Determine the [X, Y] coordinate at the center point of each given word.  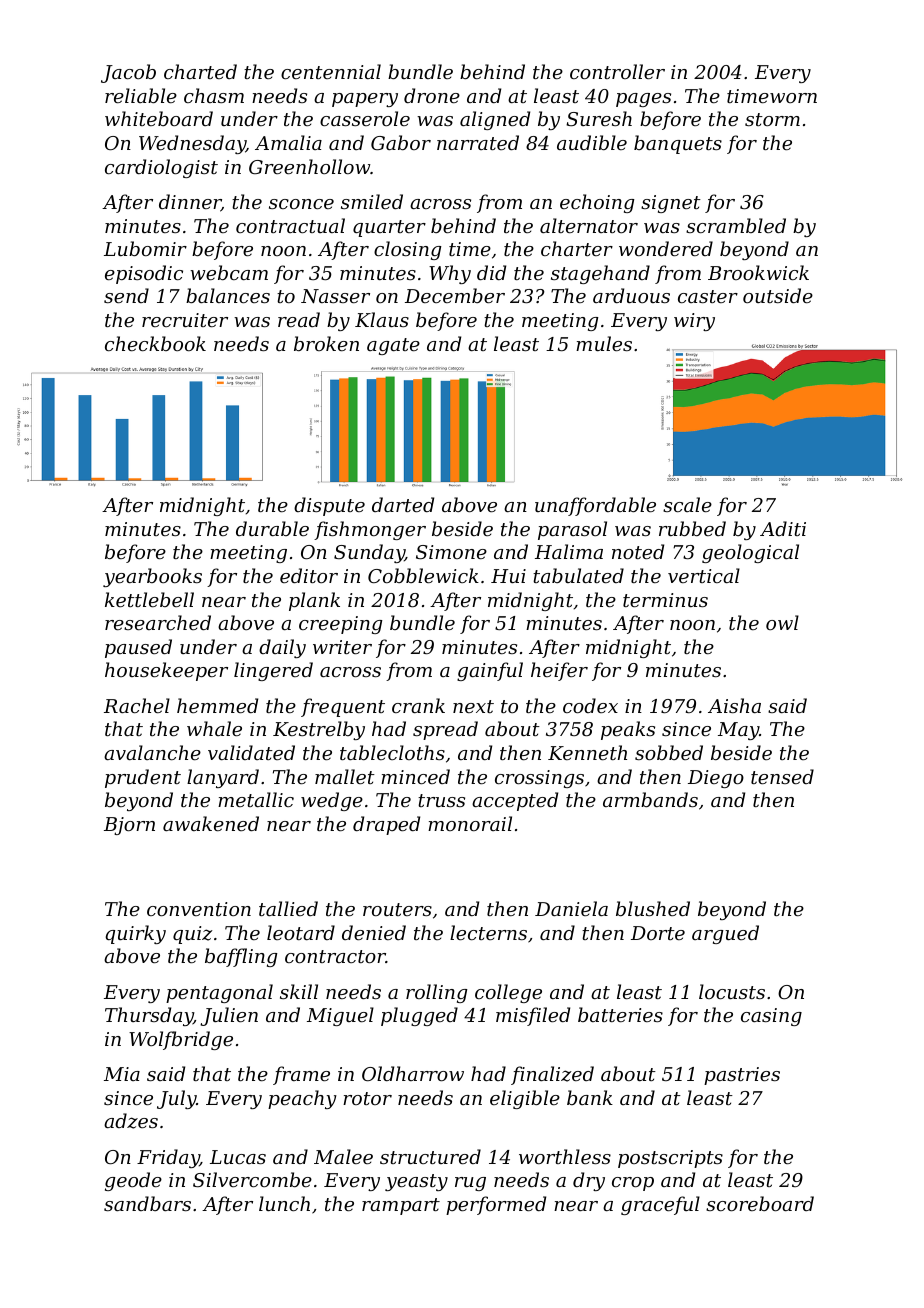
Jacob [128, 73]
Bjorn [129, 826]
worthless [565, 1156]
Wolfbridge [181, 1040]
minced [415, 776]
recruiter [185, 320]
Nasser [335, 296]
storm [772, 119]
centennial [331, 71]
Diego [716, 779]
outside [778, 295]
